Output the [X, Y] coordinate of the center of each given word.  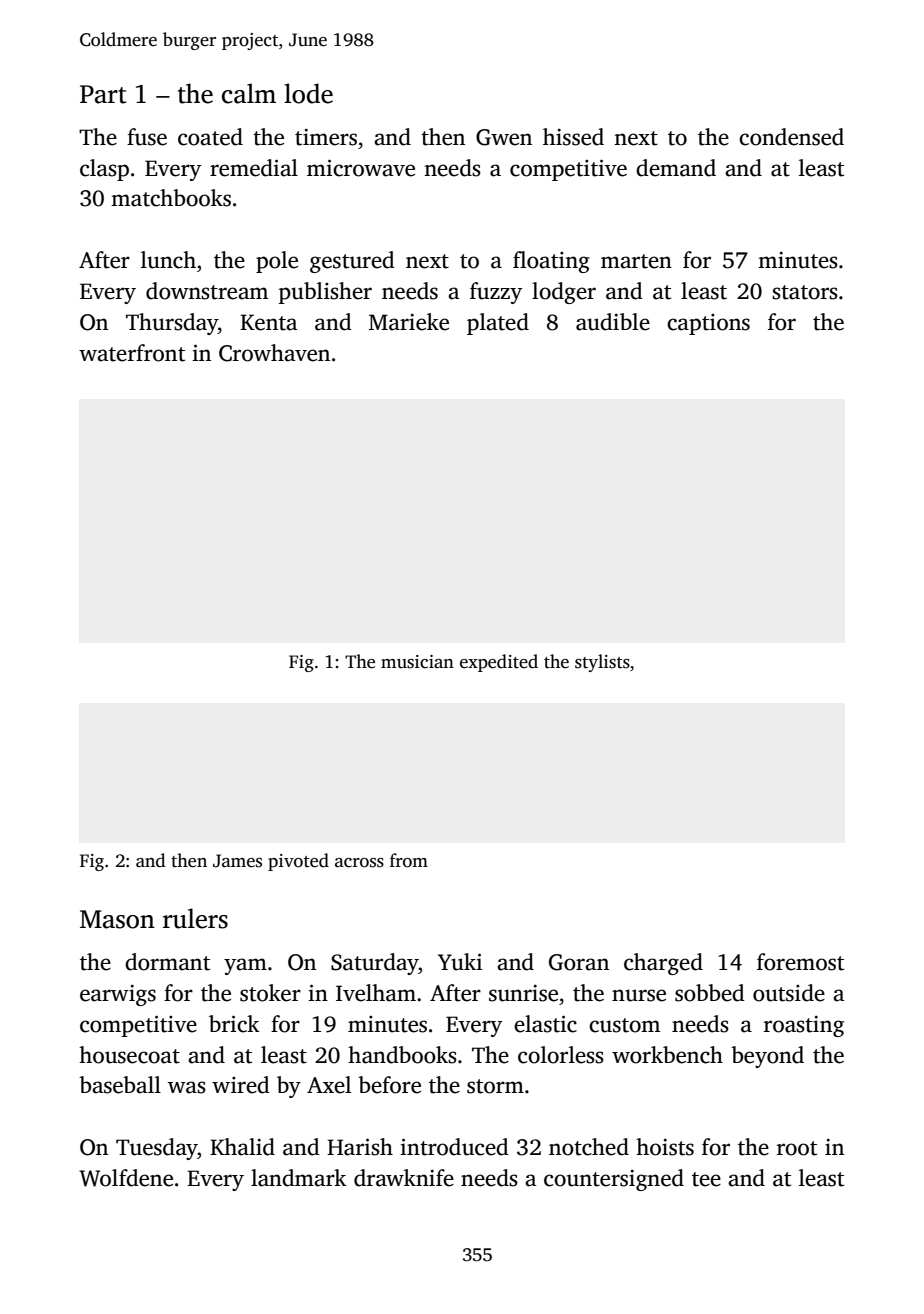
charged [663, 964]
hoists [665, 1147]
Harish [360, 1147]
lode [308, 93]
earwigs [118, 995]
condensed [791, 137]
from [409, 860]
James [237, 861]
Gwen [504, 137]
